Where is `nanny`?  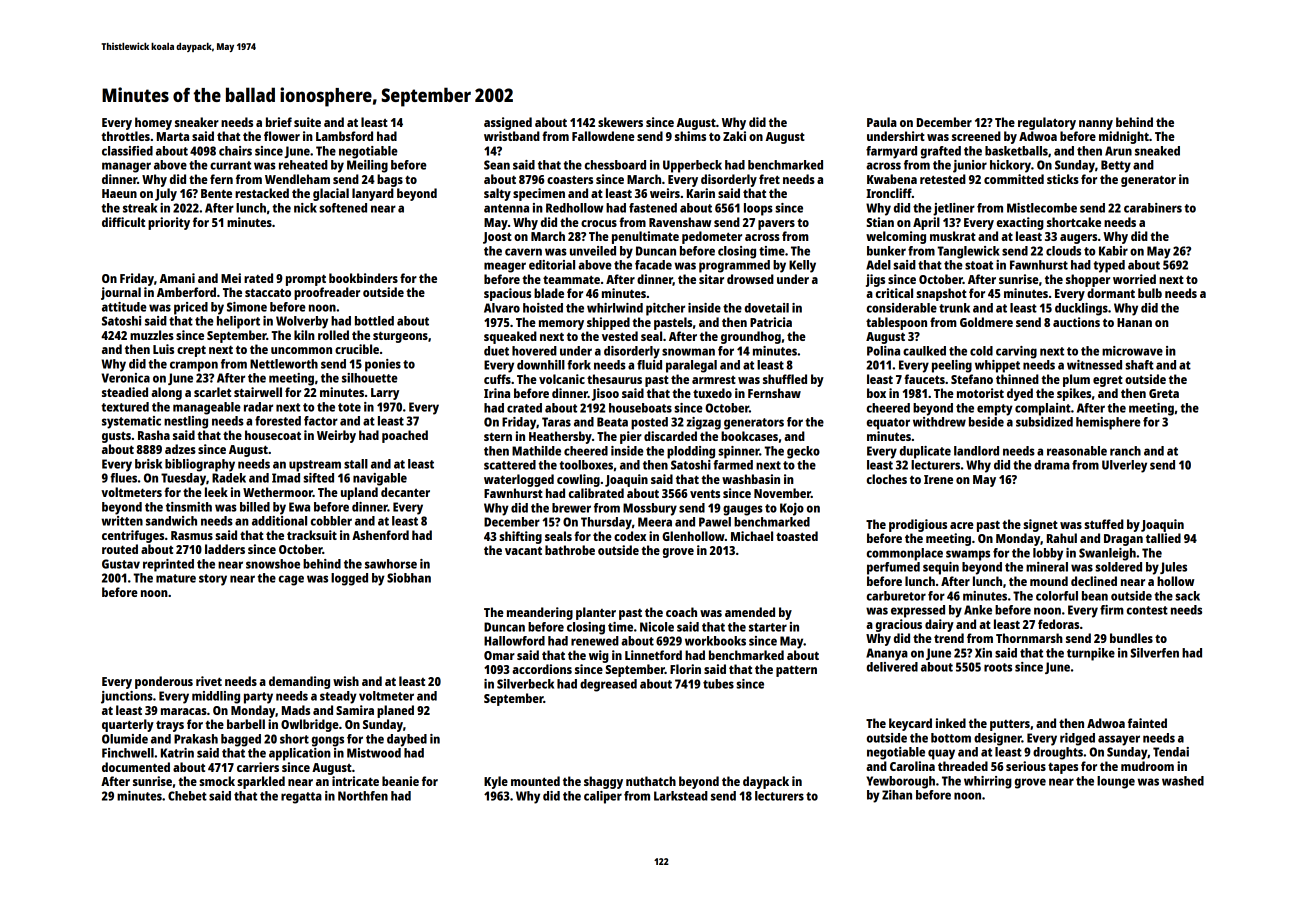
nanny is located at coordinates (1096, 125).
